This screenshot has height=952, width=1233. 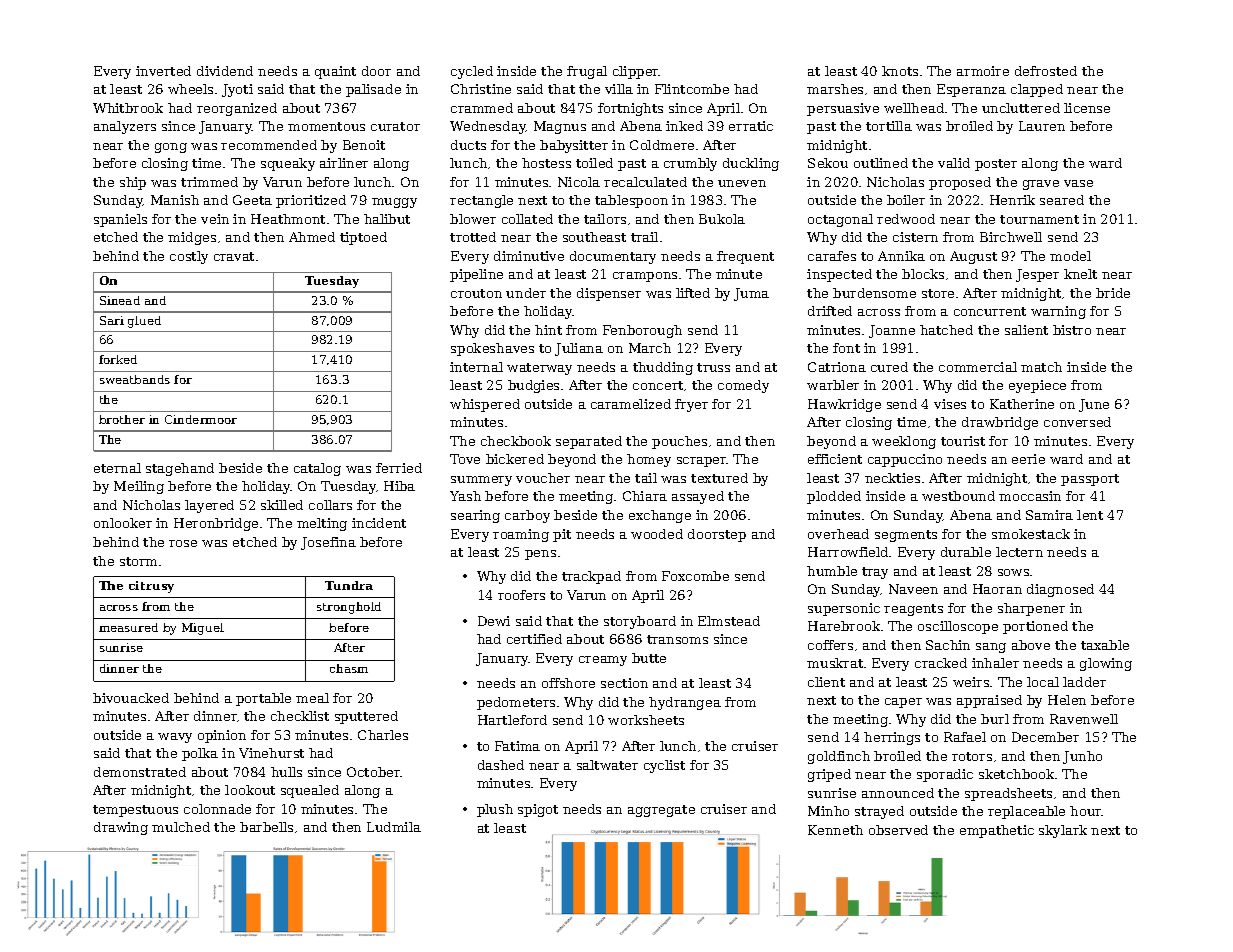 I want to click on collars, so click(x=330, y=505).
